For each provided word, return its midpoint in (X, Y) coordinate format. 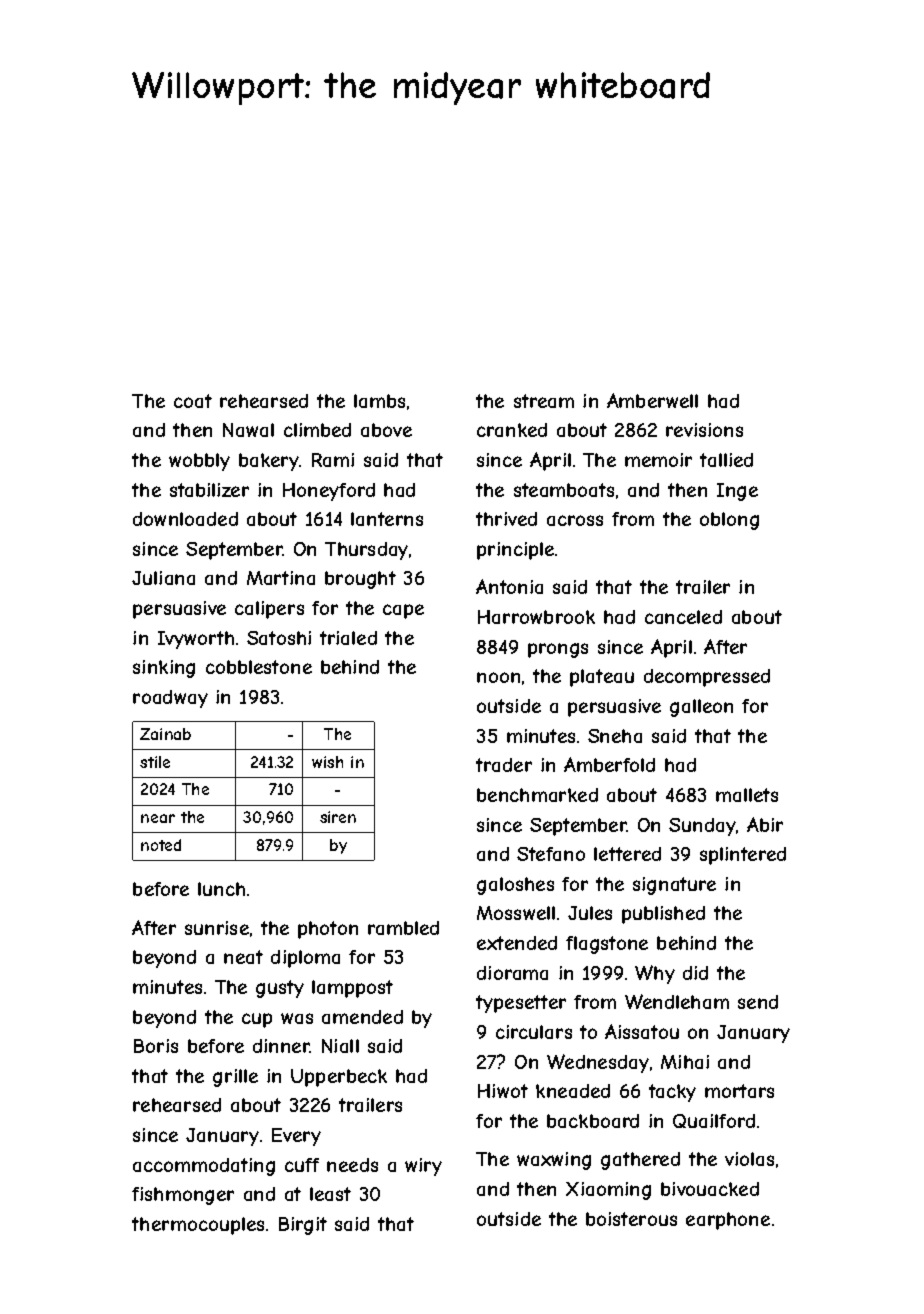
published (663, 915)
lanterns (387, 519)
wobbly (199, 462)
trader (504, 765)
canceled (683, 617)
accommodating (204, 1167)
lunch (221, 889)
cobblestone (259, 667)
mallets (747, 795)
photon (328, 930)
